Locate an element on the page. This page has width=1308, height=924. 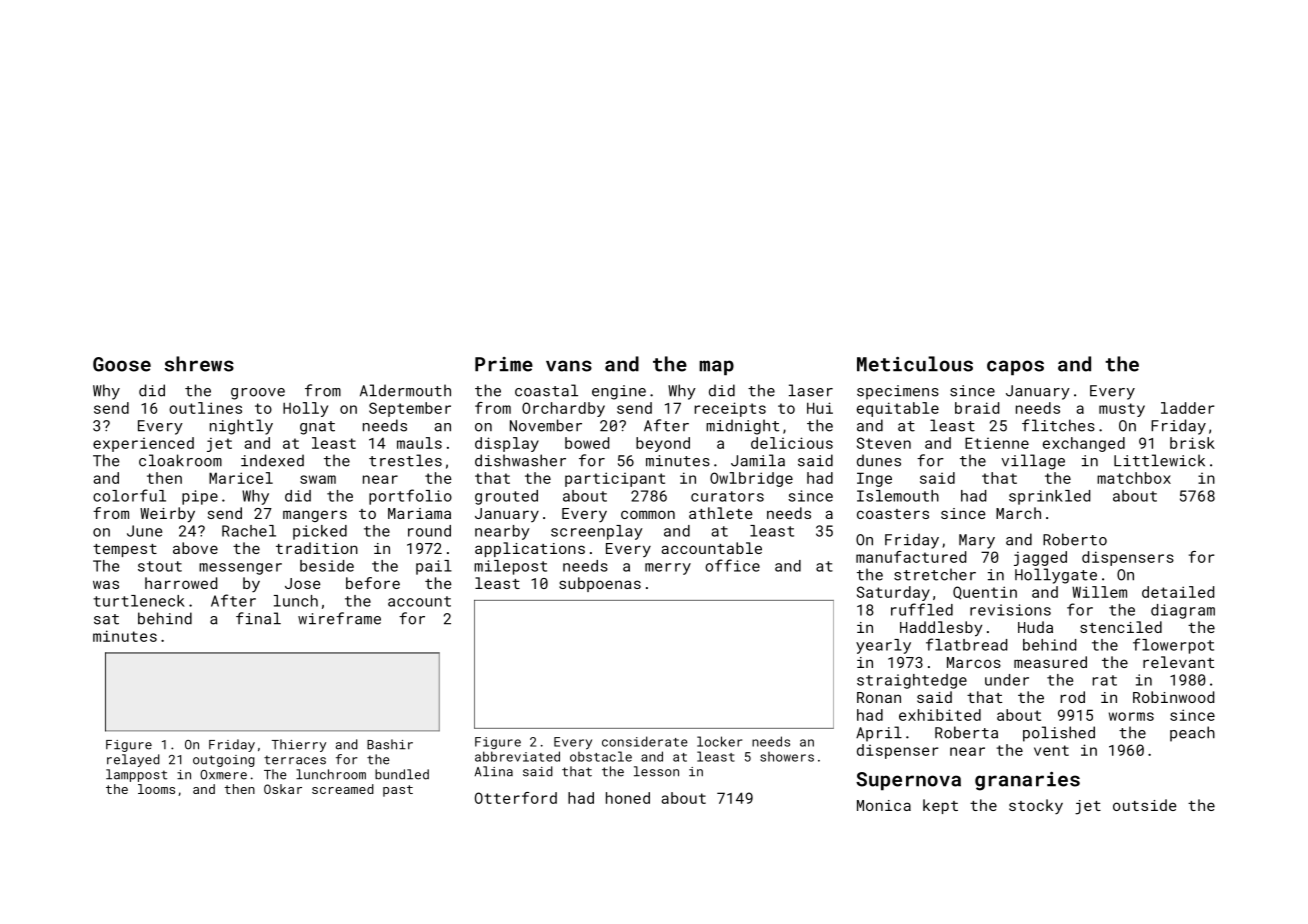
relevant is located at coordinates (1178, 662).
